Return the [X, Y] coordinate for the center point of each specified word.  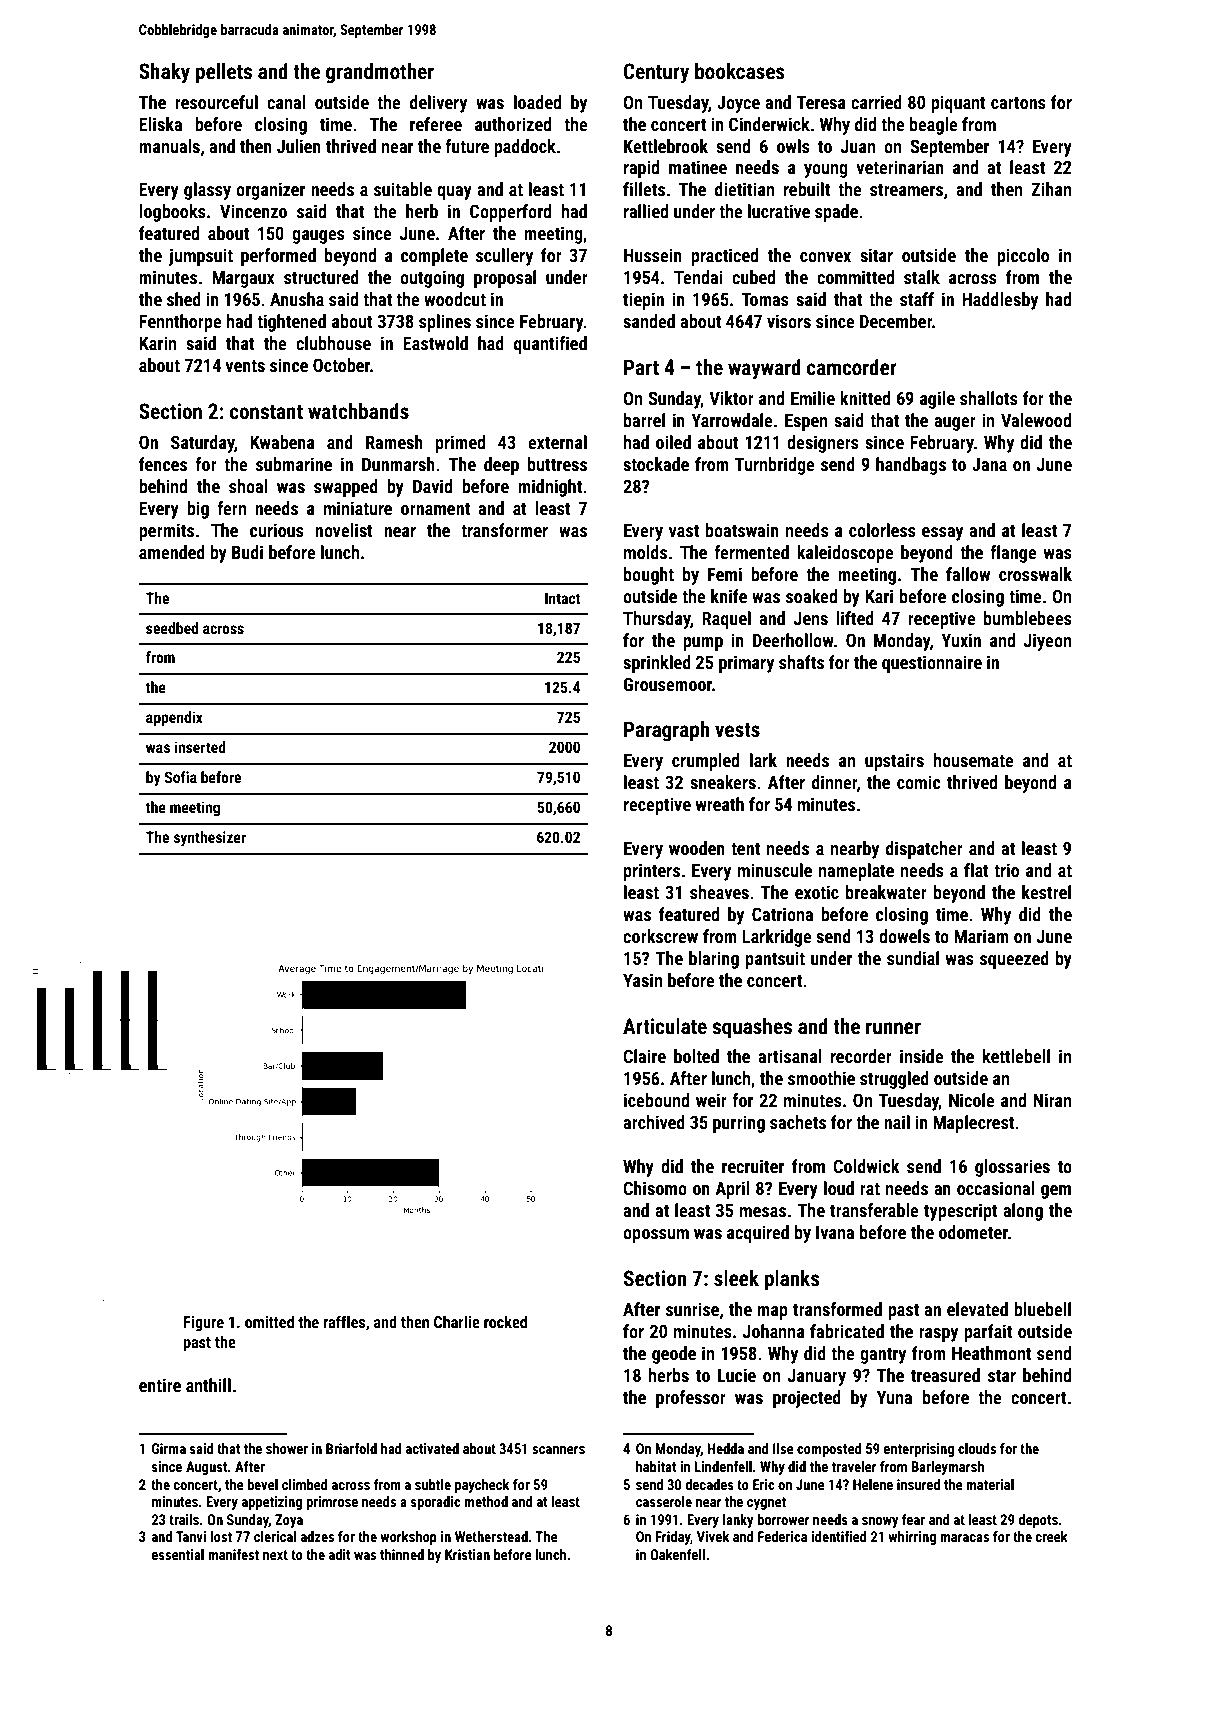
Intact [562, 598]
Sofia [180, 777]
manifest [233, 1554]
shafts [801, 662]
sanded [649, 321]
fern [231, 508]
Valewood [1036, 420]
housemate [974, 760]
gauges [318, 237]
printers [652, 872]
